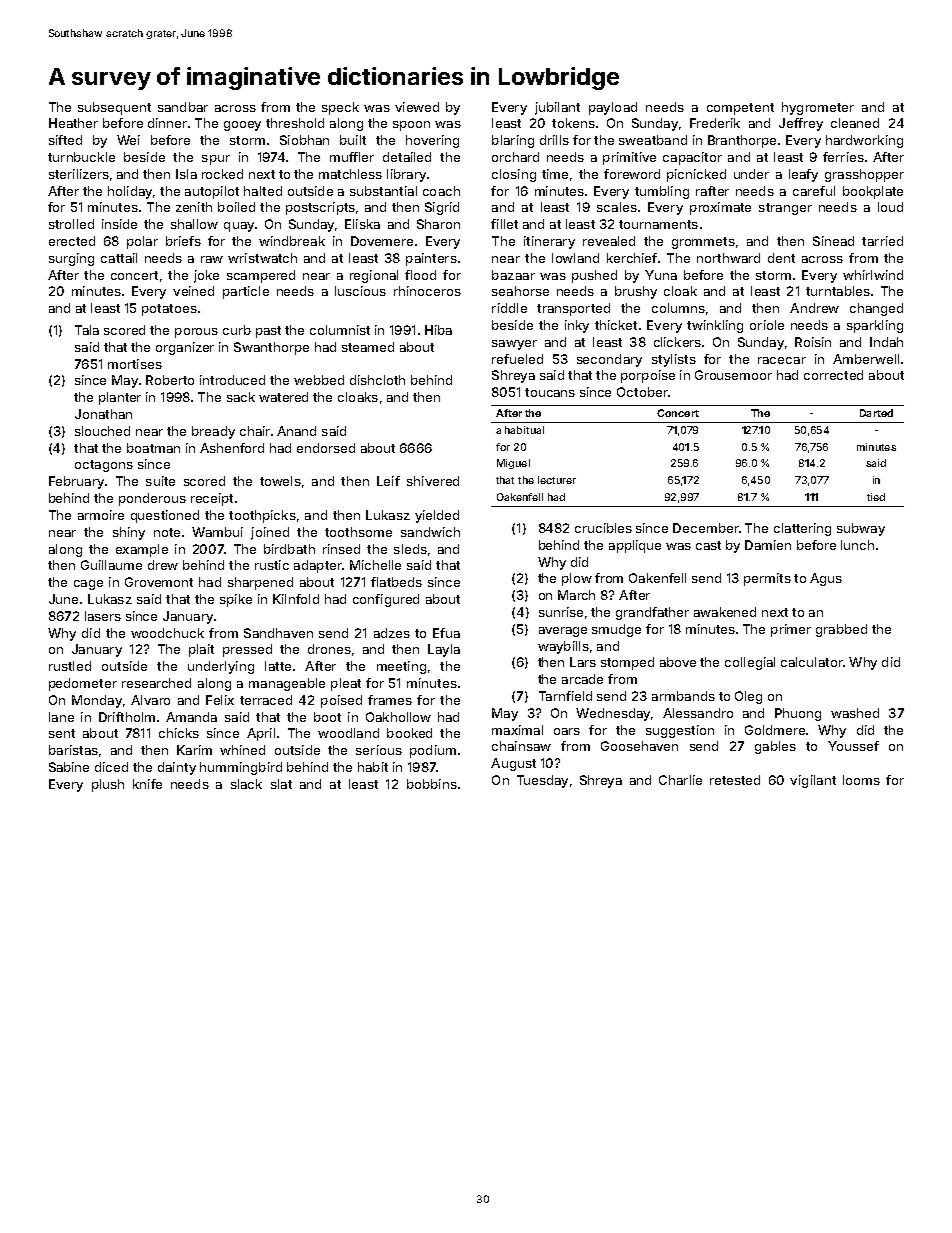  What do you see at coordinates (103, 616) in the screenshot?
I see `lasers` at bounding box center [103, 616].
